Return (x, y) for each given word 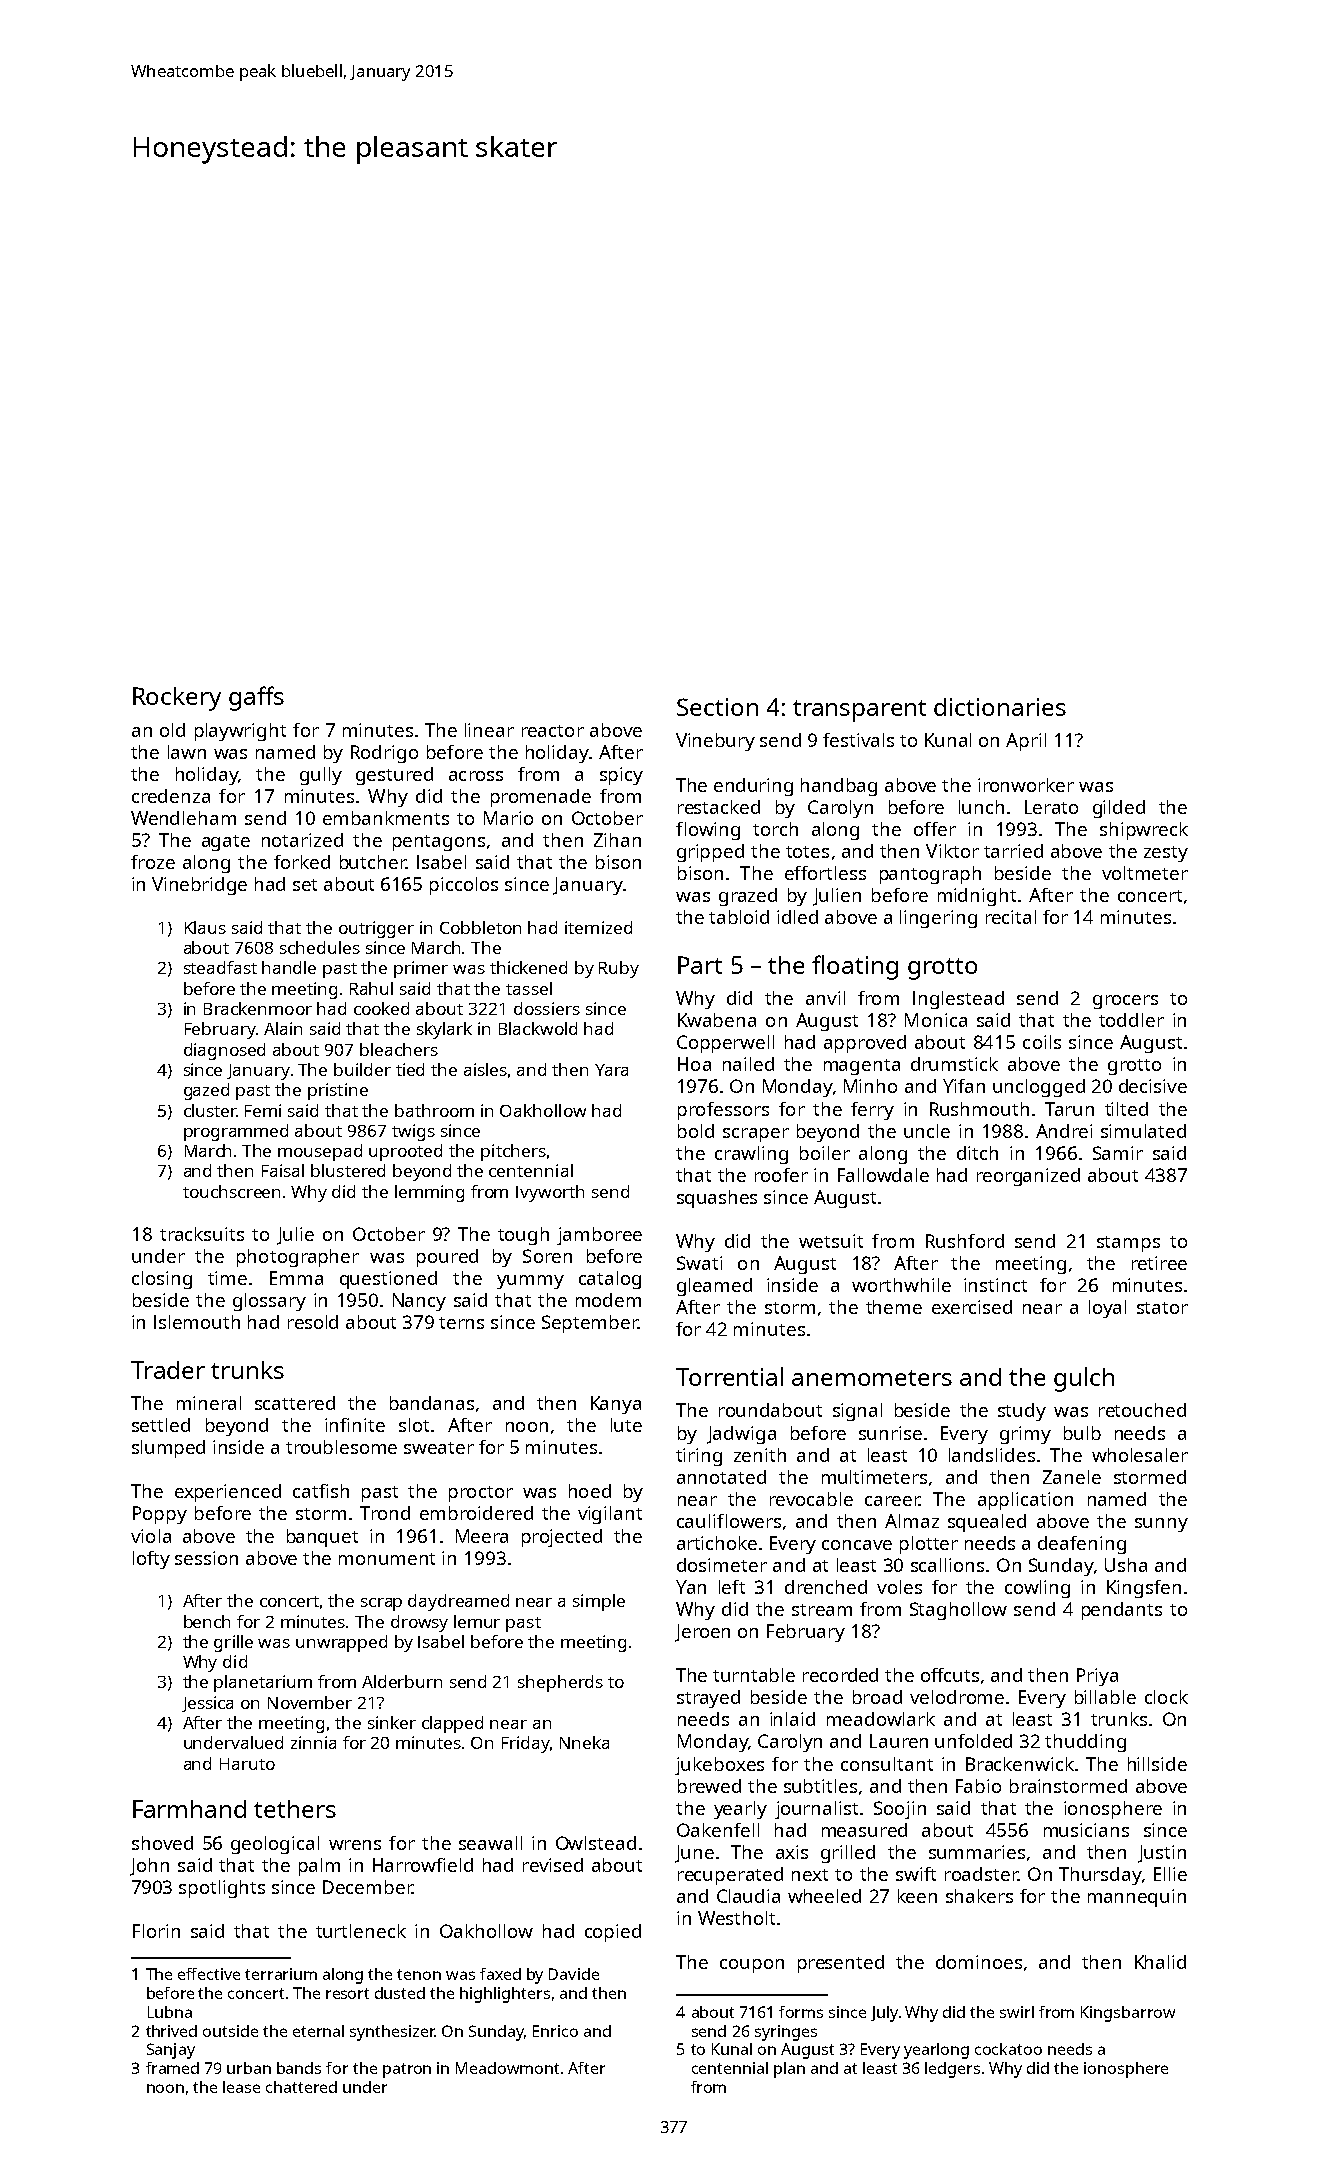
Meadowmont (507, 2068)
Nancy (419, 1302)
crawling (751, 1155)
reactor (553, 731)
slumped (168, 1449)
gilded (1119, 809)
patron (407, 2070)
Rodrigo (384, 754)
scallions (947, 1565)
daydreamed (458, 1602)
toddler (1131, 1020)
